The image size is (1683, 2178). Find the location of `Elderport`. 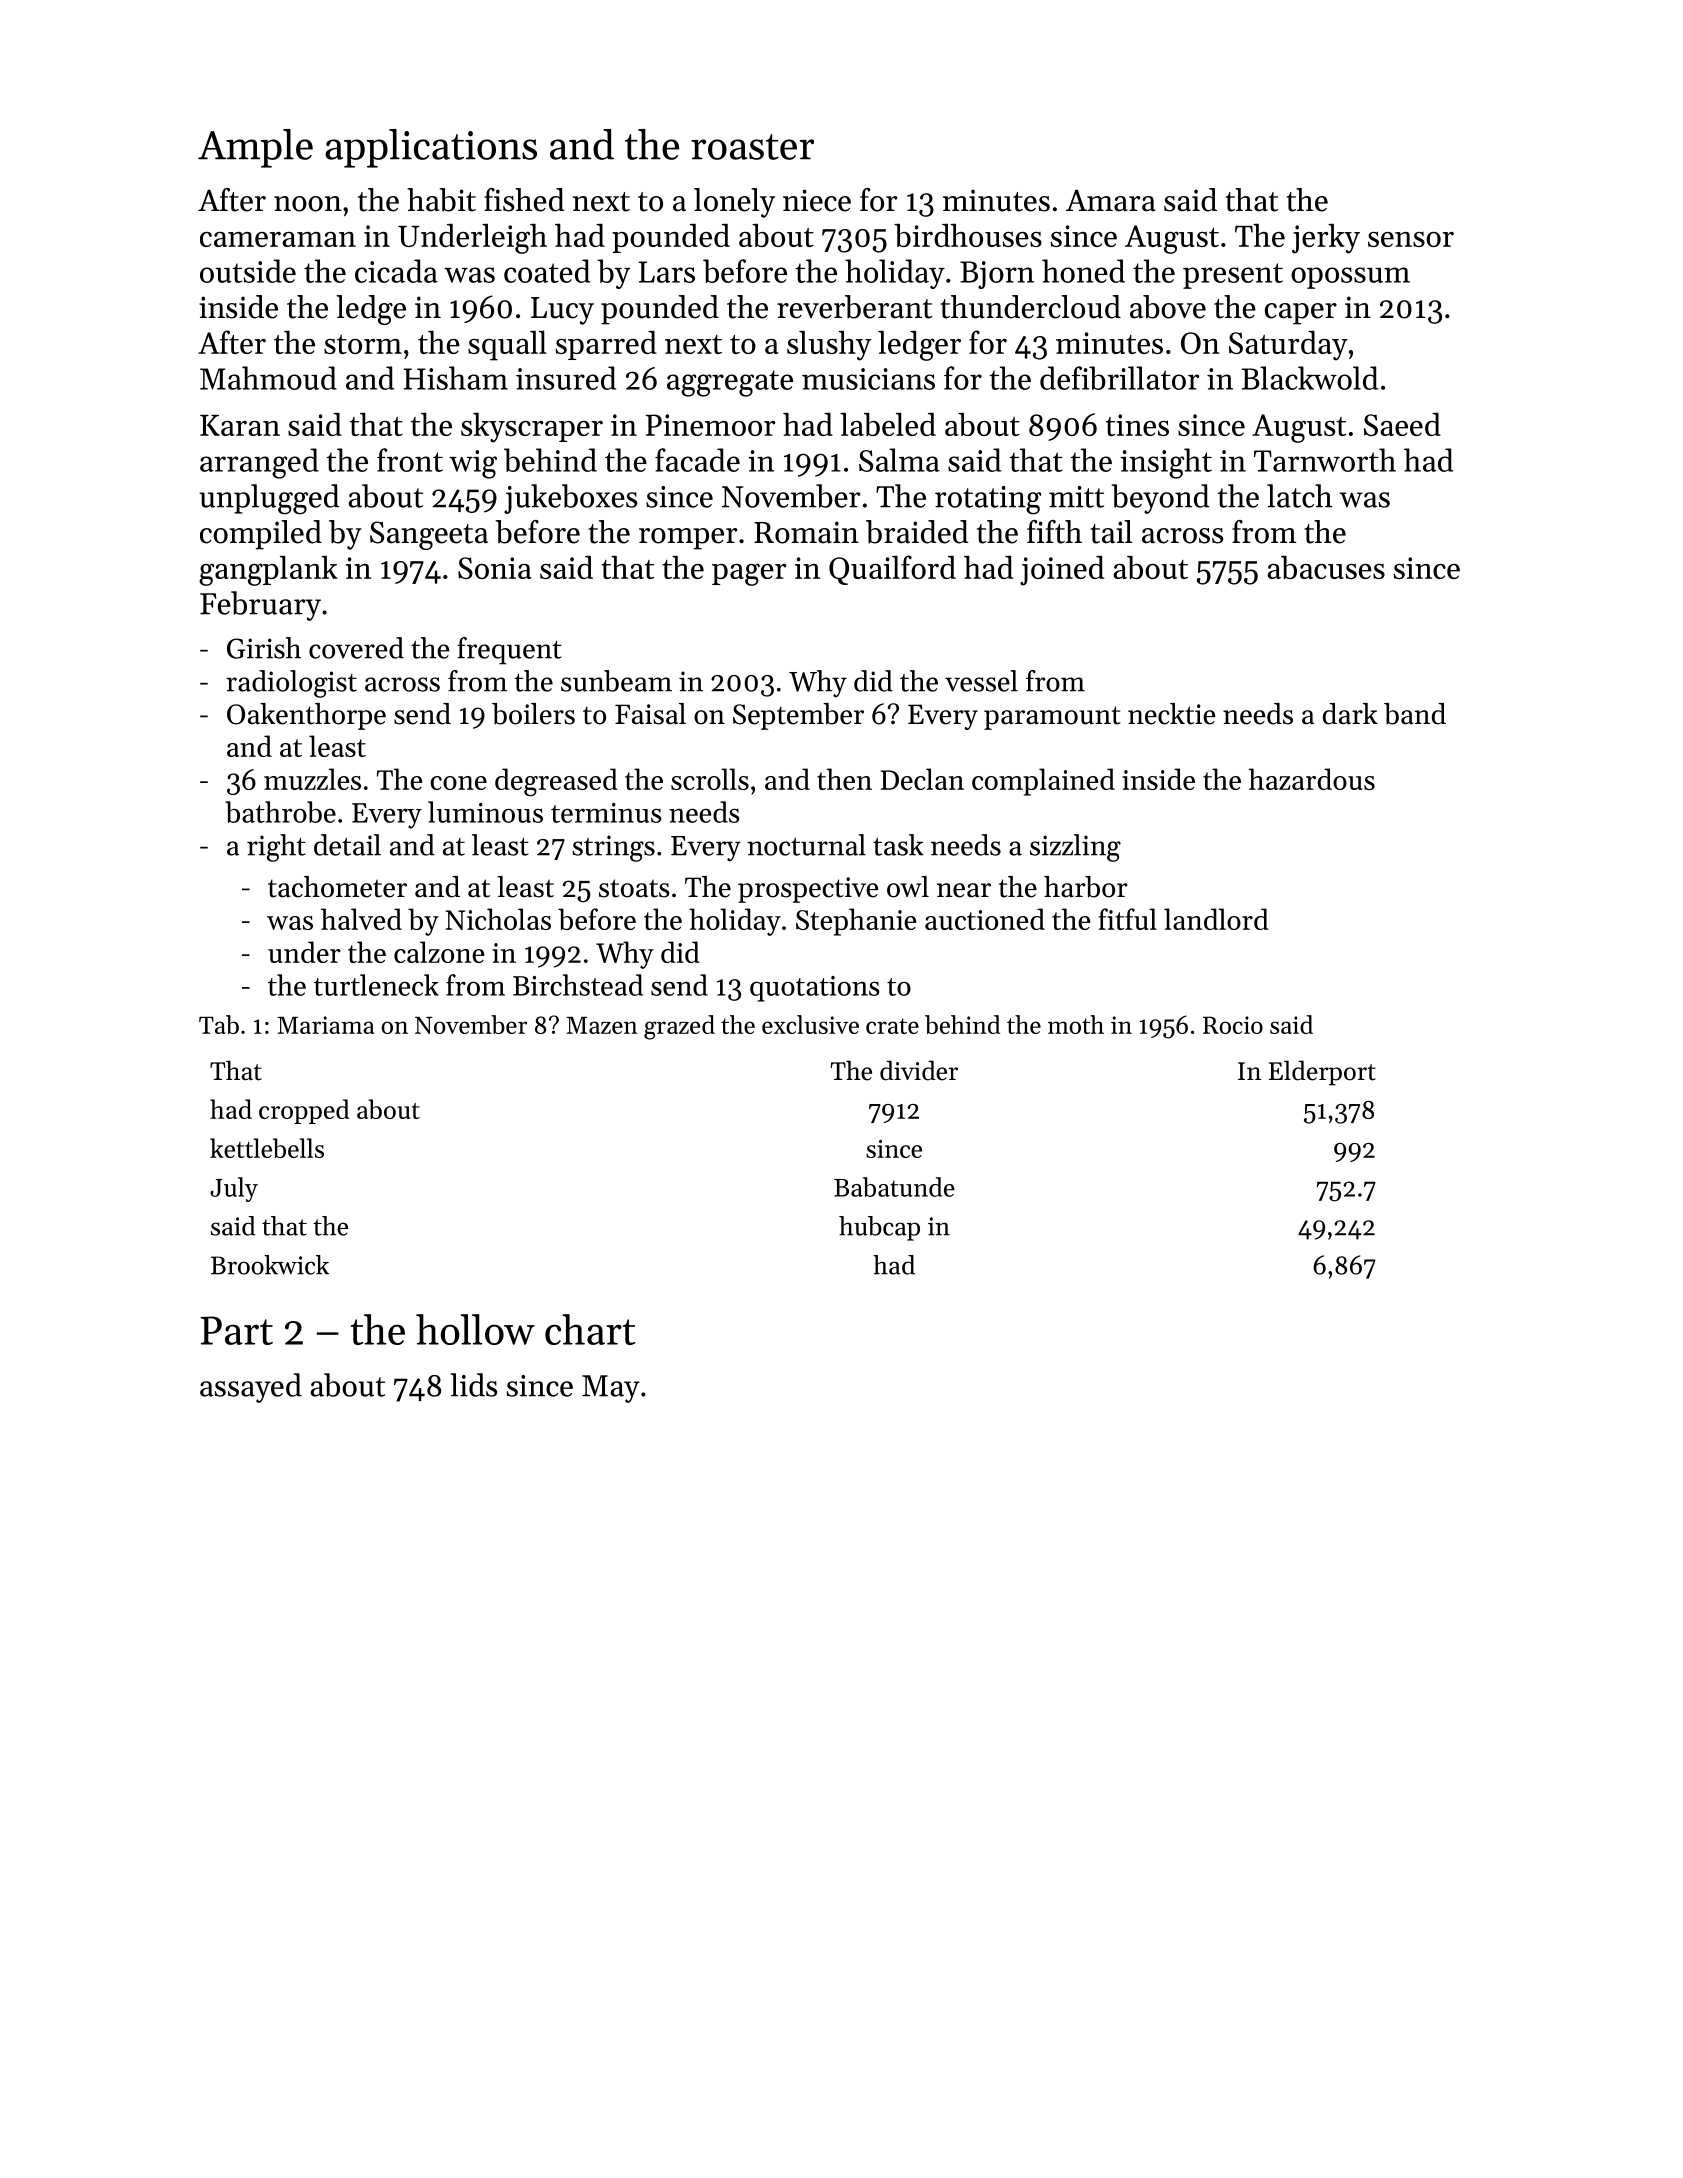

Elderport is located at coordinates (1322, 1073).
